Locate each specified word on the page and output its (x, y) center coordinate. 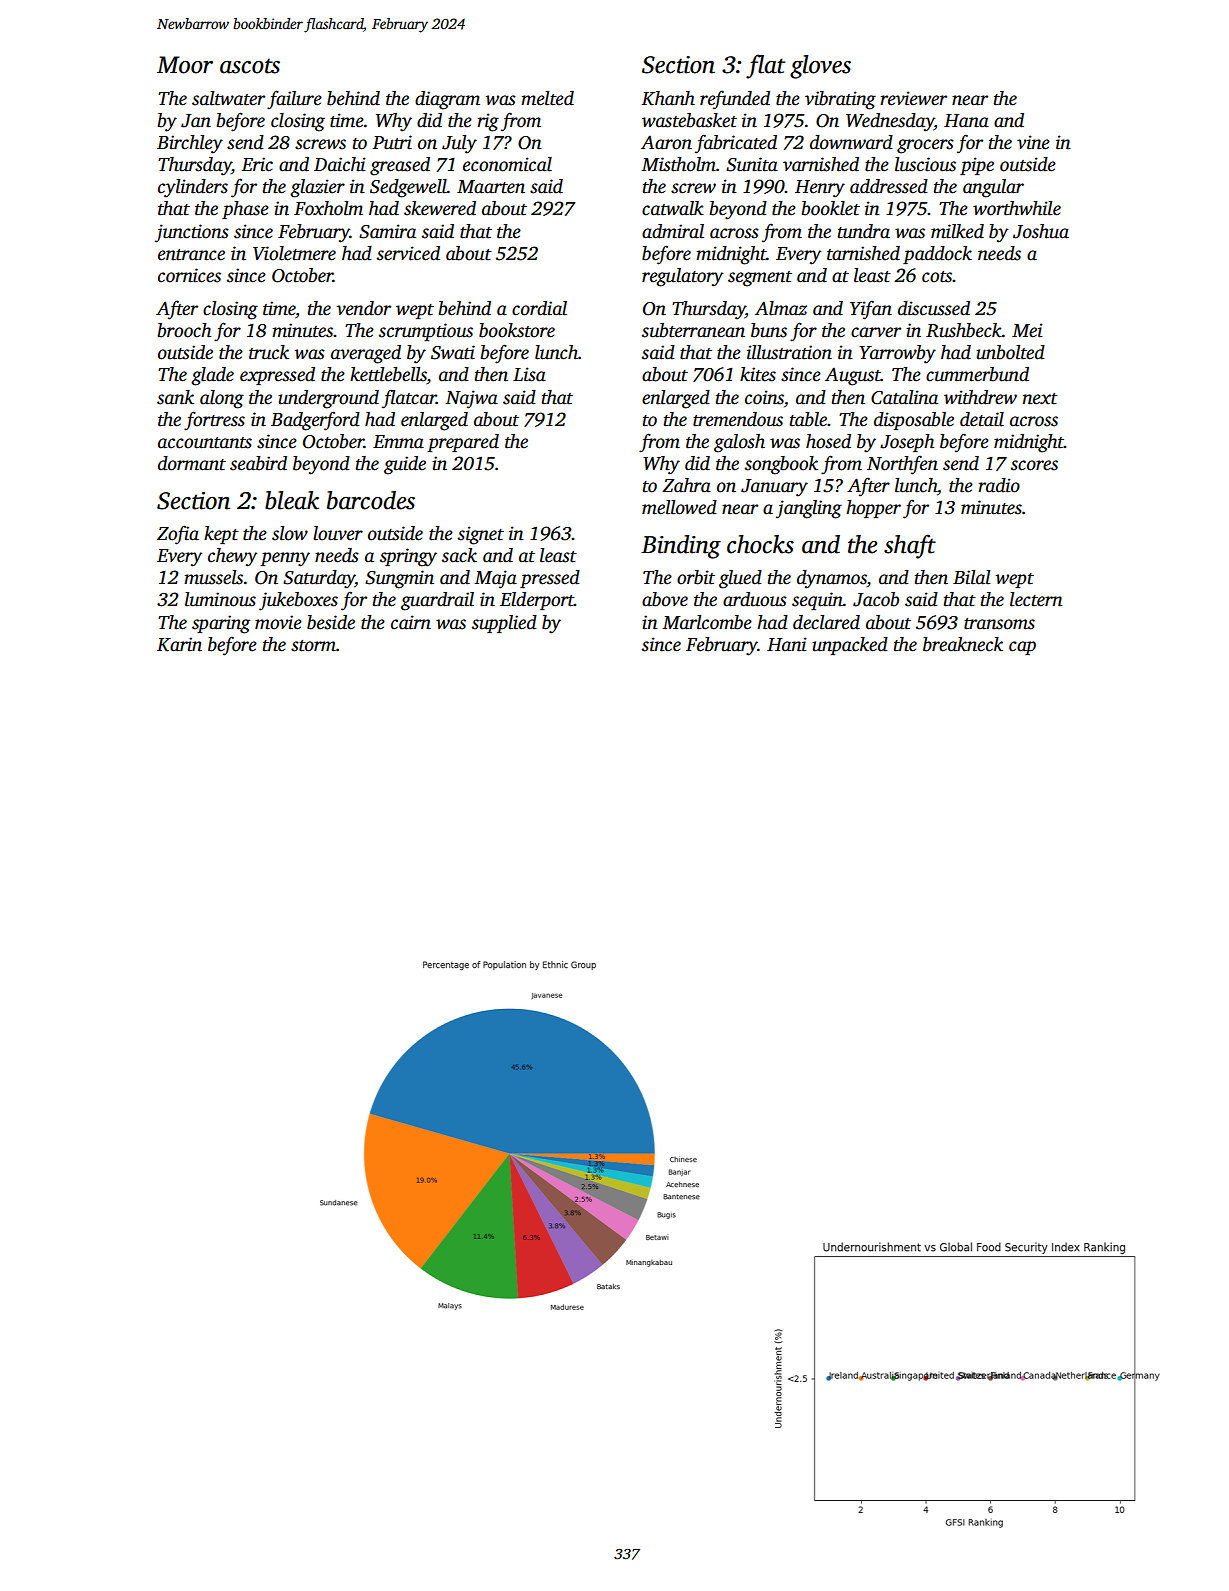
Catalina (904, 397)
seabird (258, 463)
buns (769, 330)
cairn (411, 622)
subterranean (693, 330)
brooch (184, 330)
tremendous (738, 419)
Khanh (668, 98)
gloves (820, 67)
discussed (934, 308)
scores (1034, 465)
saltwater (228, 98)
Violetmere (294, 253)
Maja (495, 579)
